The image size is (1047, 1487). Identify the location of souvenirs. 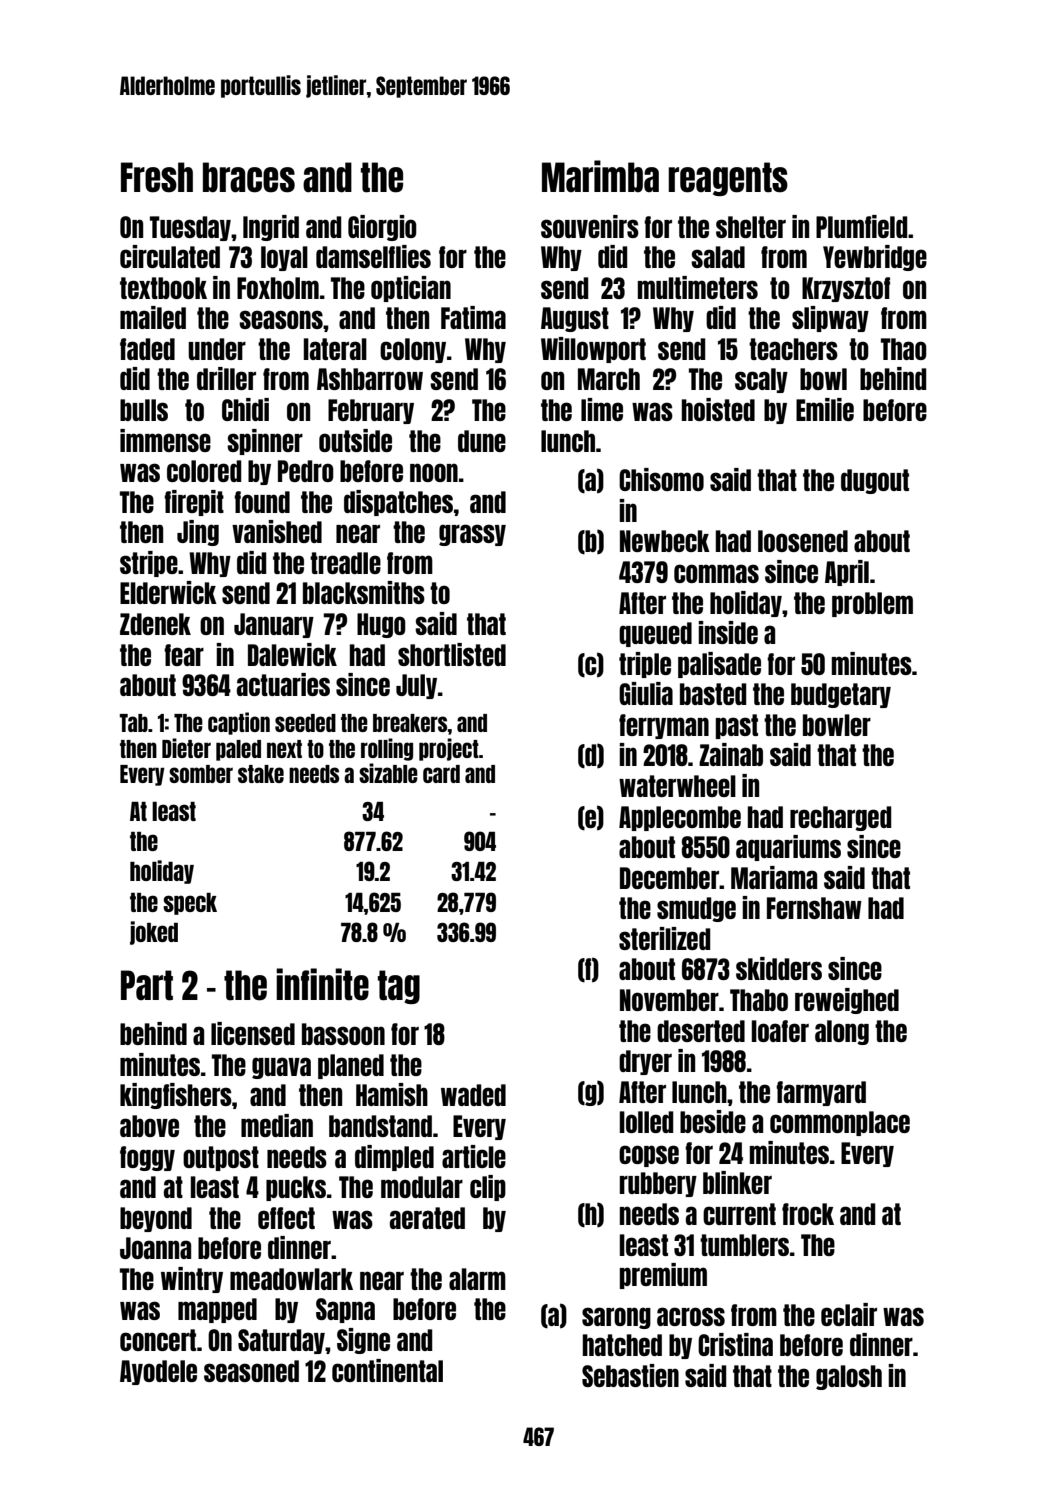
(590, 226).
